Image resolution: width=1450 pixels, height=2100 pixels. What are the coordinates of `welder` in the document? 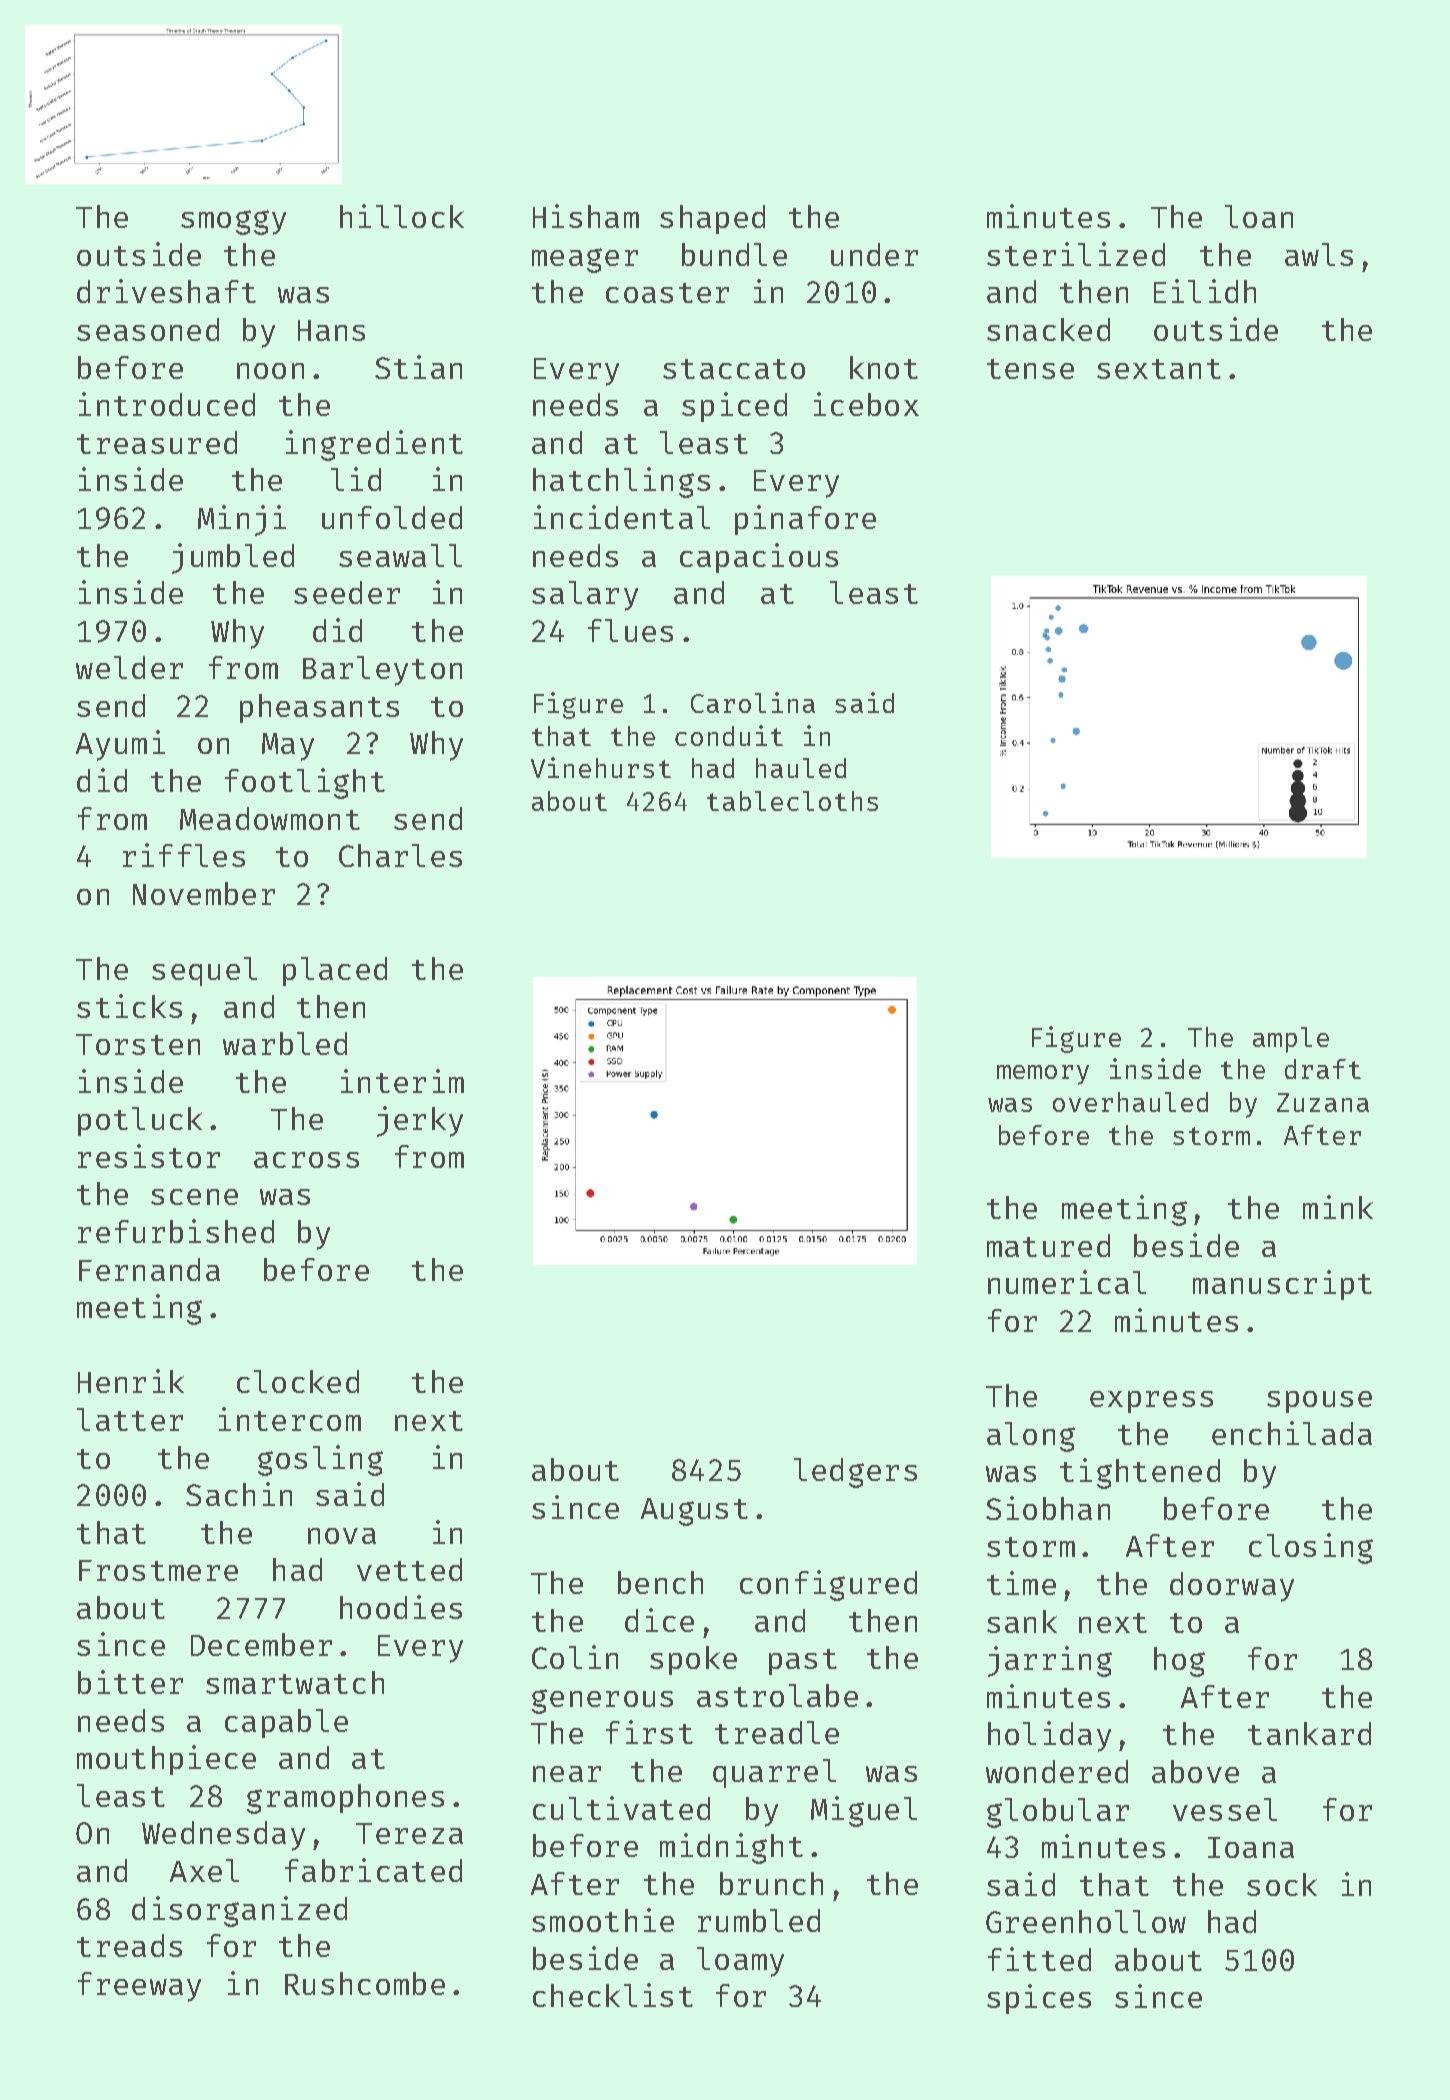 It's located at (129, 667).
